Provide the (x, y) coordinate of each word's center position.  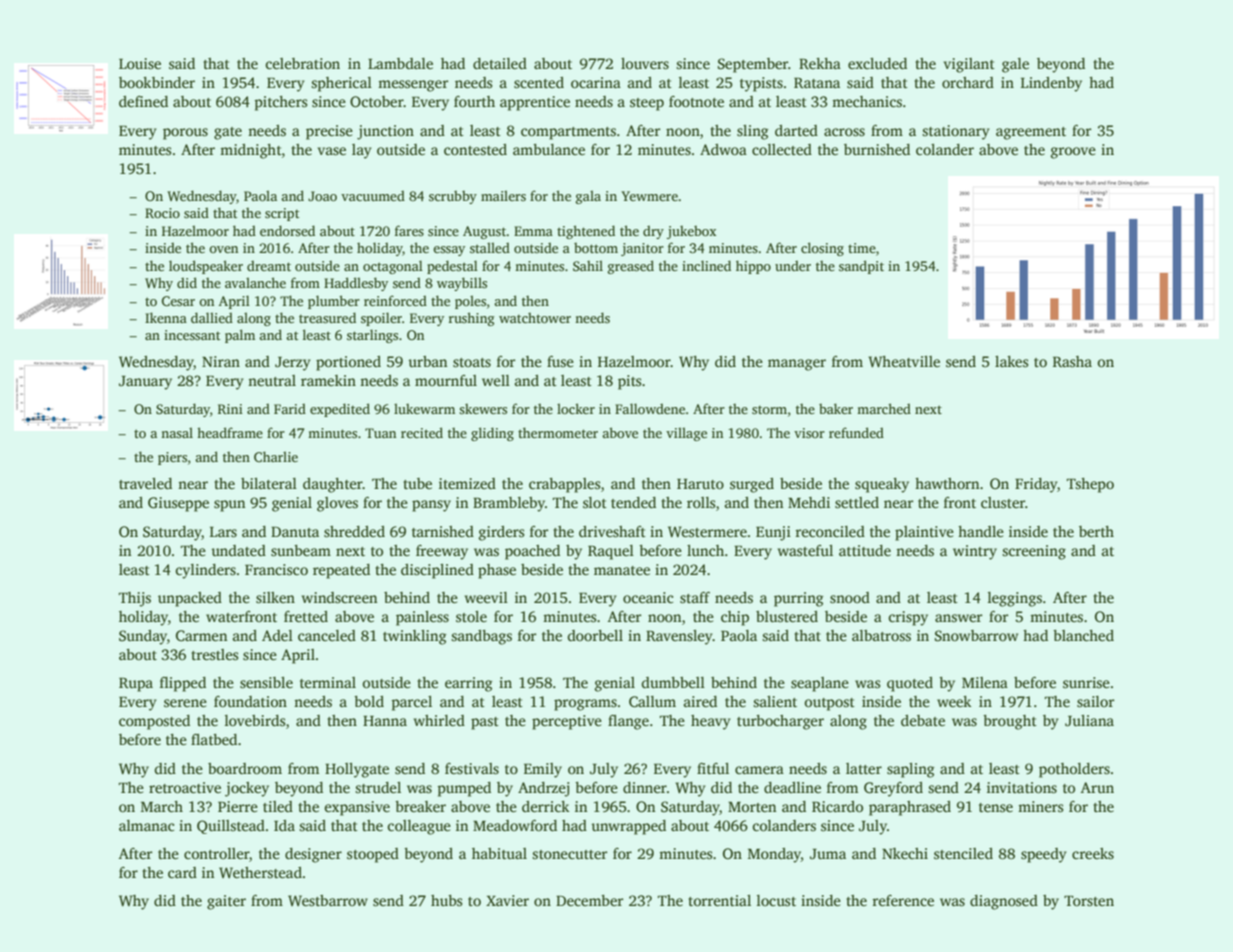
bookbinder (157, 82)
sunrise (1086, 682)
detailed (500, 63)
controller (217, 855)
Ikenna (166, 317)
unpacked (190, 599)
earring (469, 684)
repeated (341, 571)
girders (501, 533)
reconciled (830, 531)
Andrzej (543, 789)
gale (1015, 65)
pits (629, 382)
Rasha (1072, 361)
